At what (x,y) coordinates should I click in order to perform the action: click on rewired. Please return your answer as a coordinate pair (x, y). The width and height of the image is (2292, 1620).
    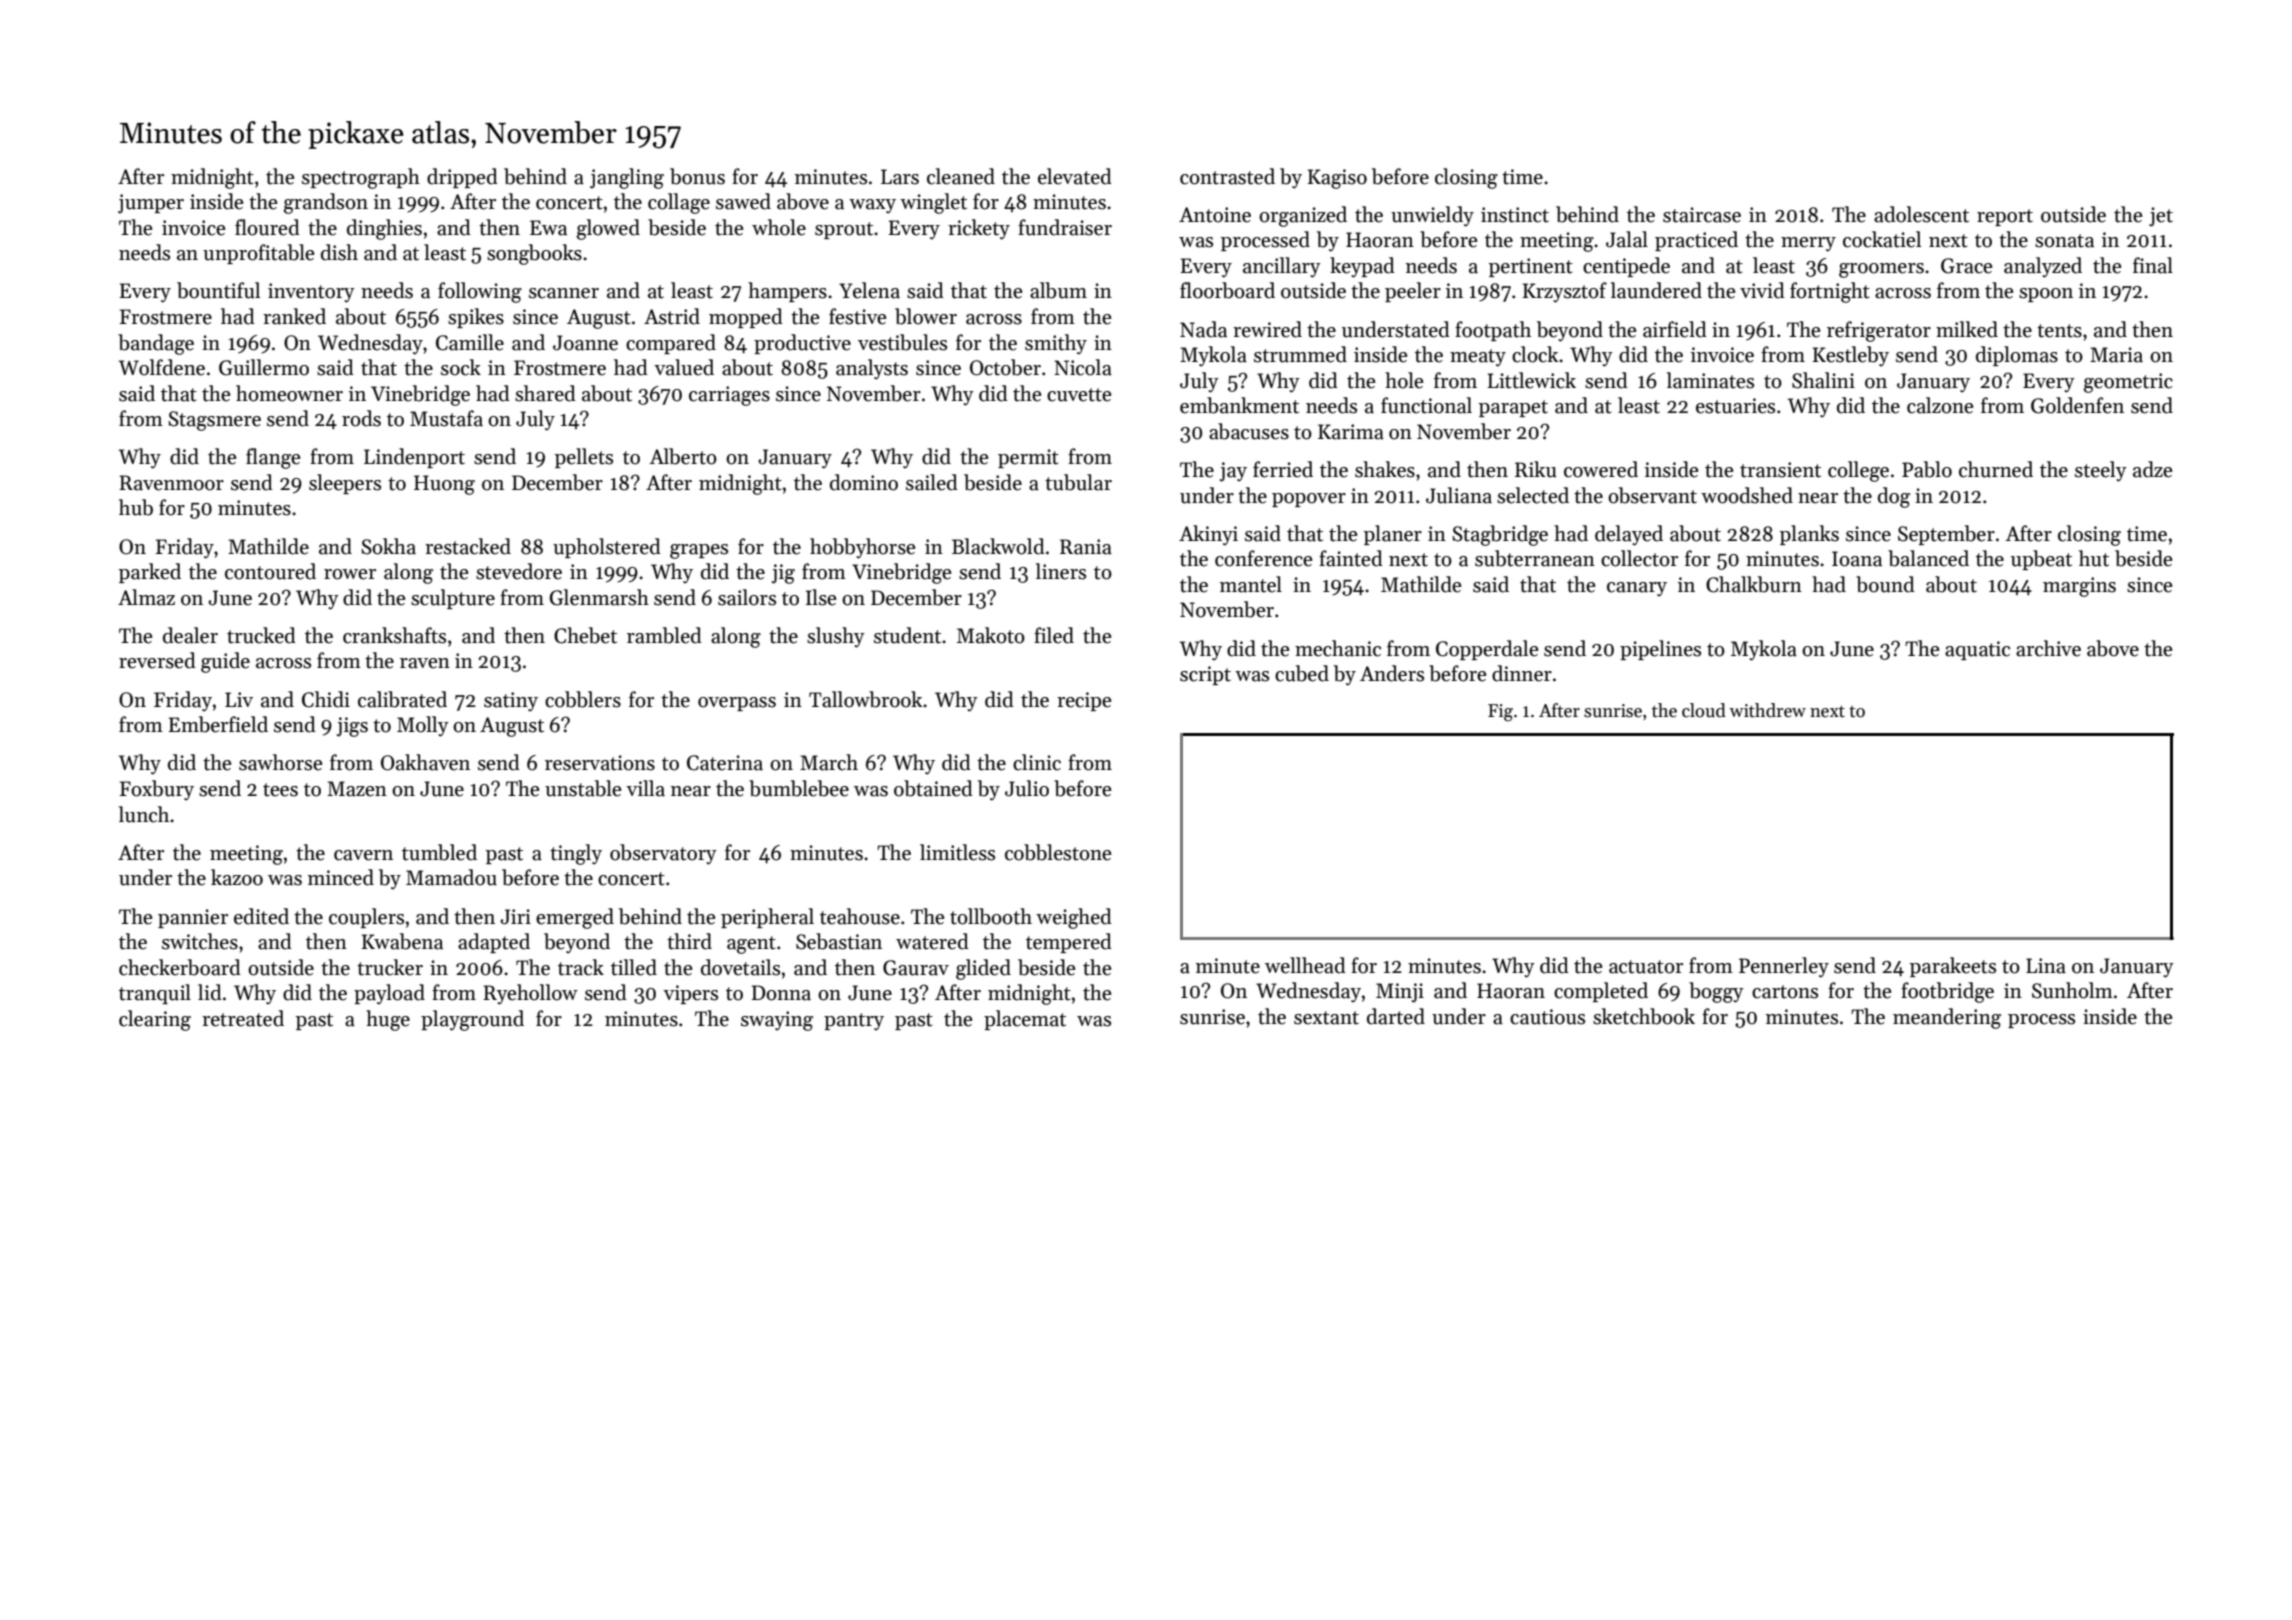
    Looking at the image, I should click on (1267, 329).
